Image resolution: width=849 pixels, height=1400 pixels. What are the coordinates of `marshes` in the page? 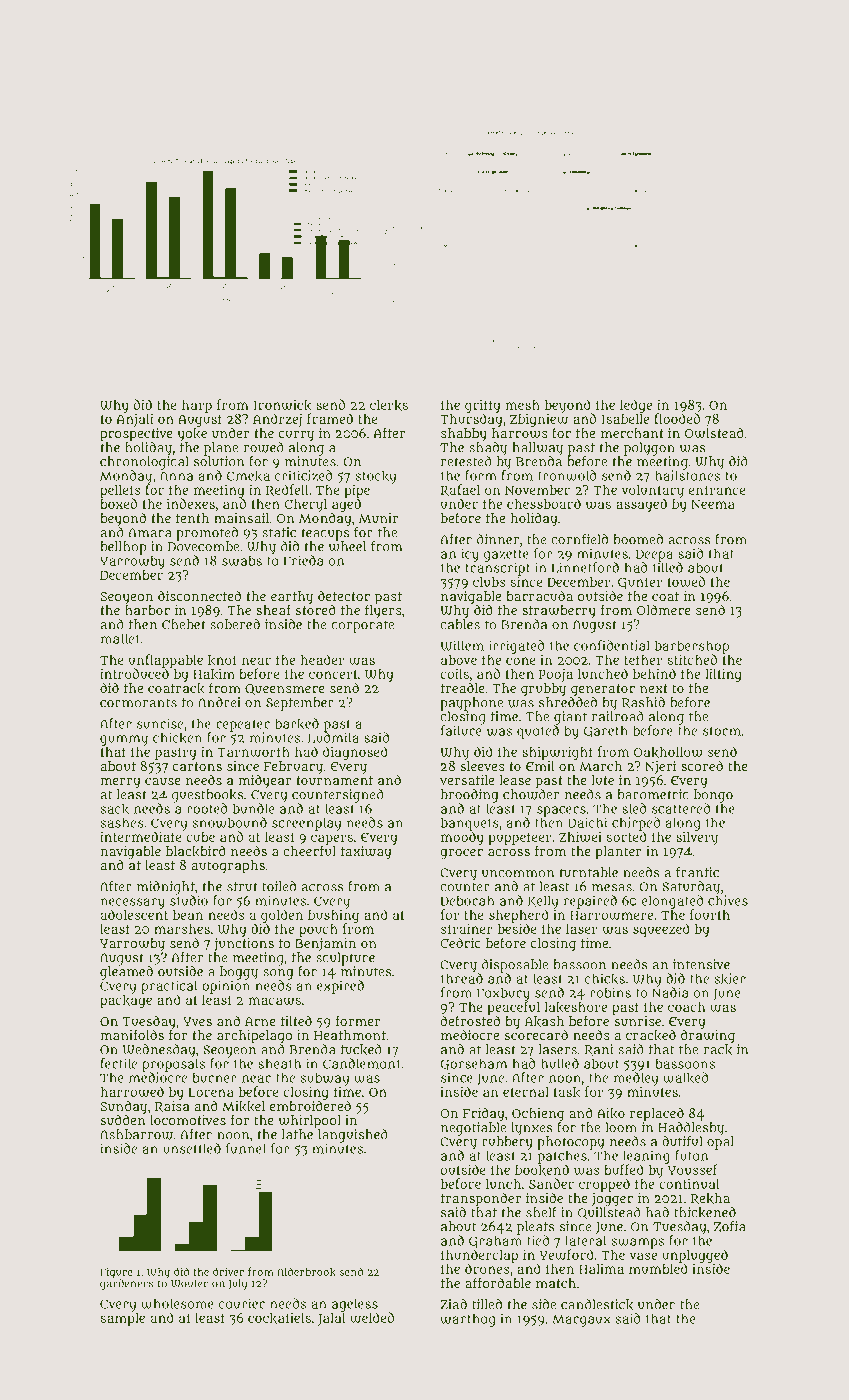 It's located at (182, 929).
